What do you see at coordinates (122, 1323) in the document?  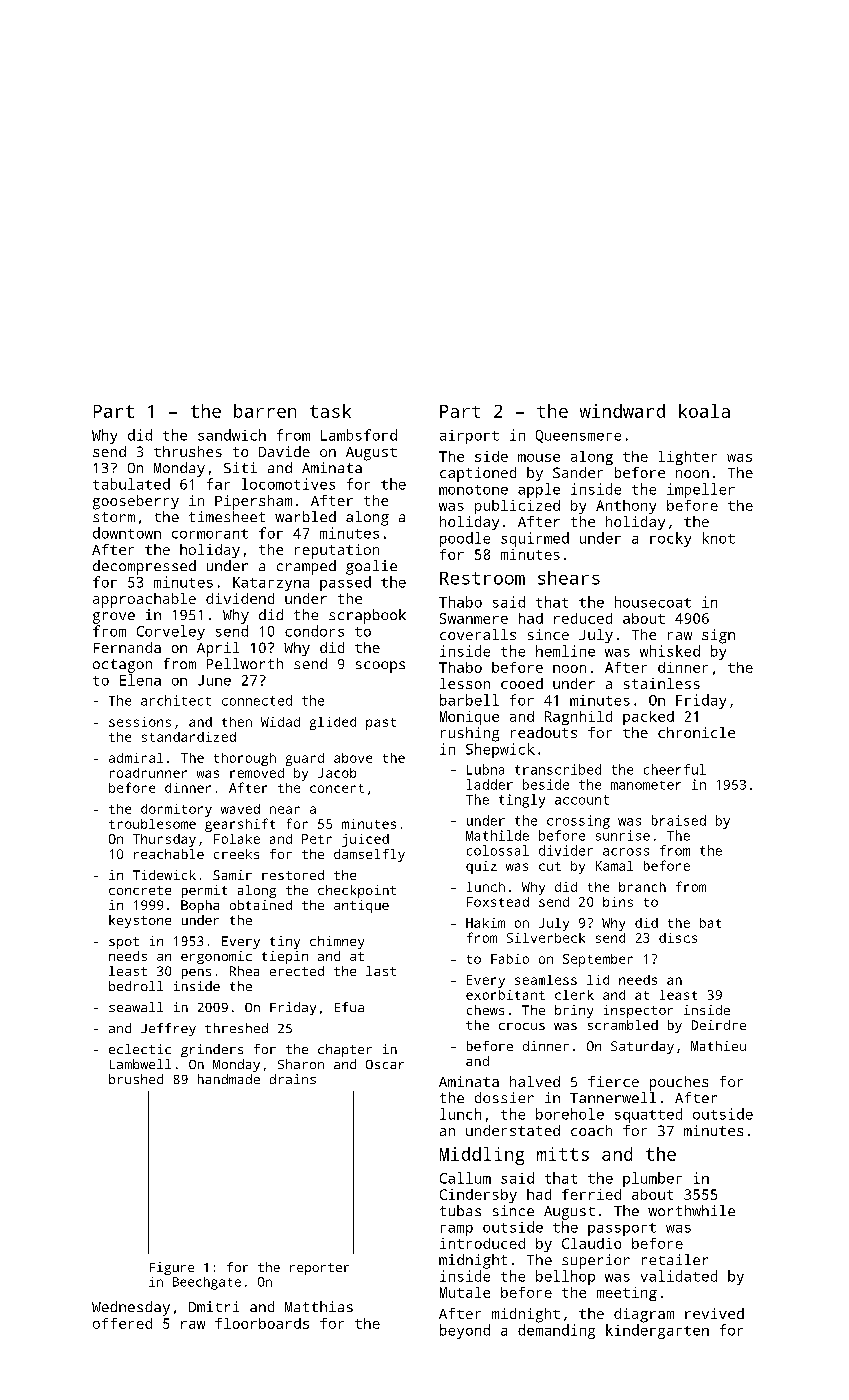 I see `offered` at bounding box center [122, 1323].
